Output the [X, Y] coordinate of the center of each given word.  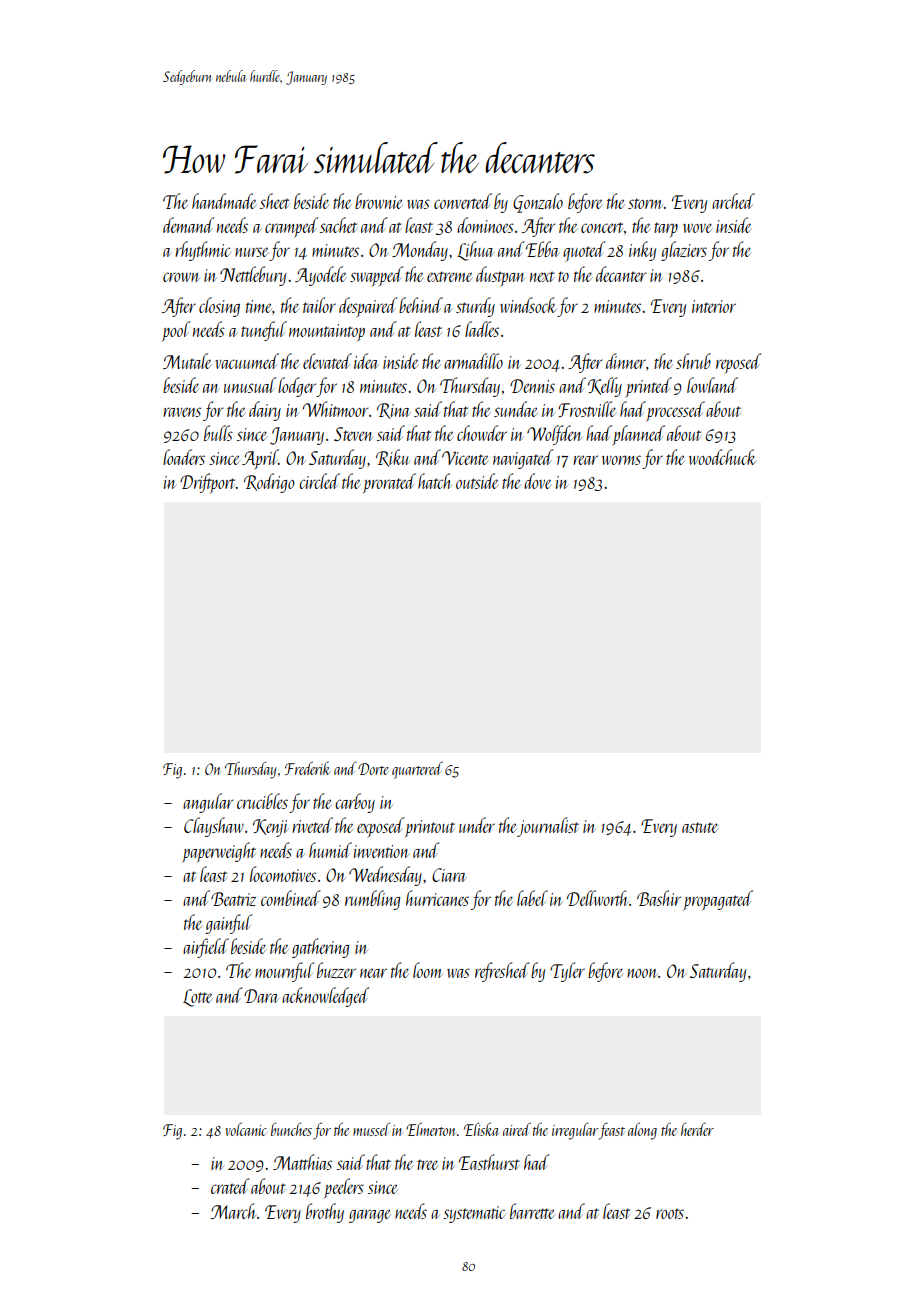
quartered [417, 770]
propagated [718, 900]
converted [463, 201]
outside [477, 481]
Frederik [308, 768]
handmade [224, 201]
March [234, 1211]
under [477, 825]
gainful [228, 924]
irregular [575, 1131]
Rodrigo [269, 483]
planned [638, 435]
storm [646, 203]
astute [700, 827]
